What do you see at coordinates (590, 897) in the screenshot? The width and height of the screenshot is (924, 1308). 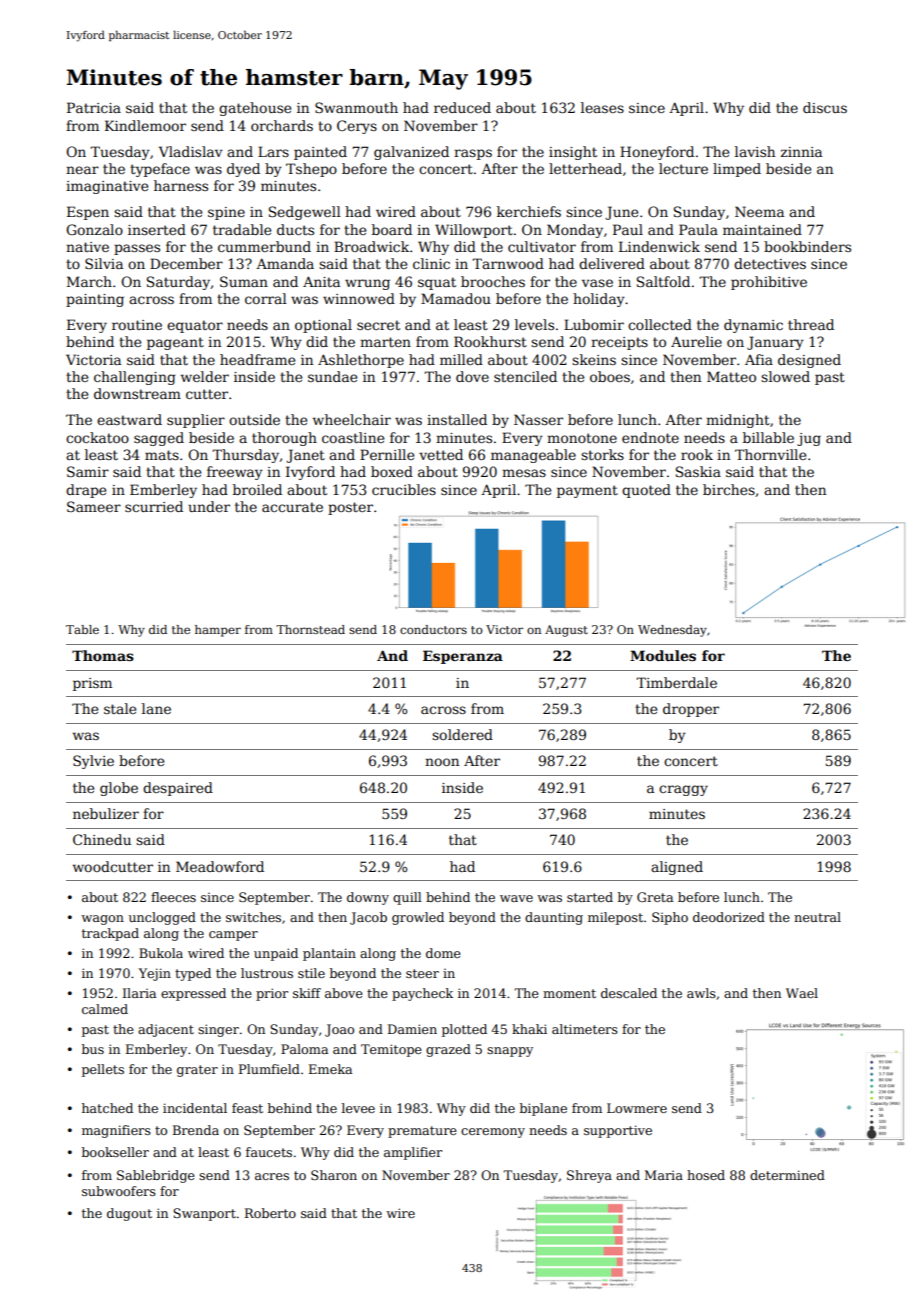 I see `started` at bounding box center [590, 897].
